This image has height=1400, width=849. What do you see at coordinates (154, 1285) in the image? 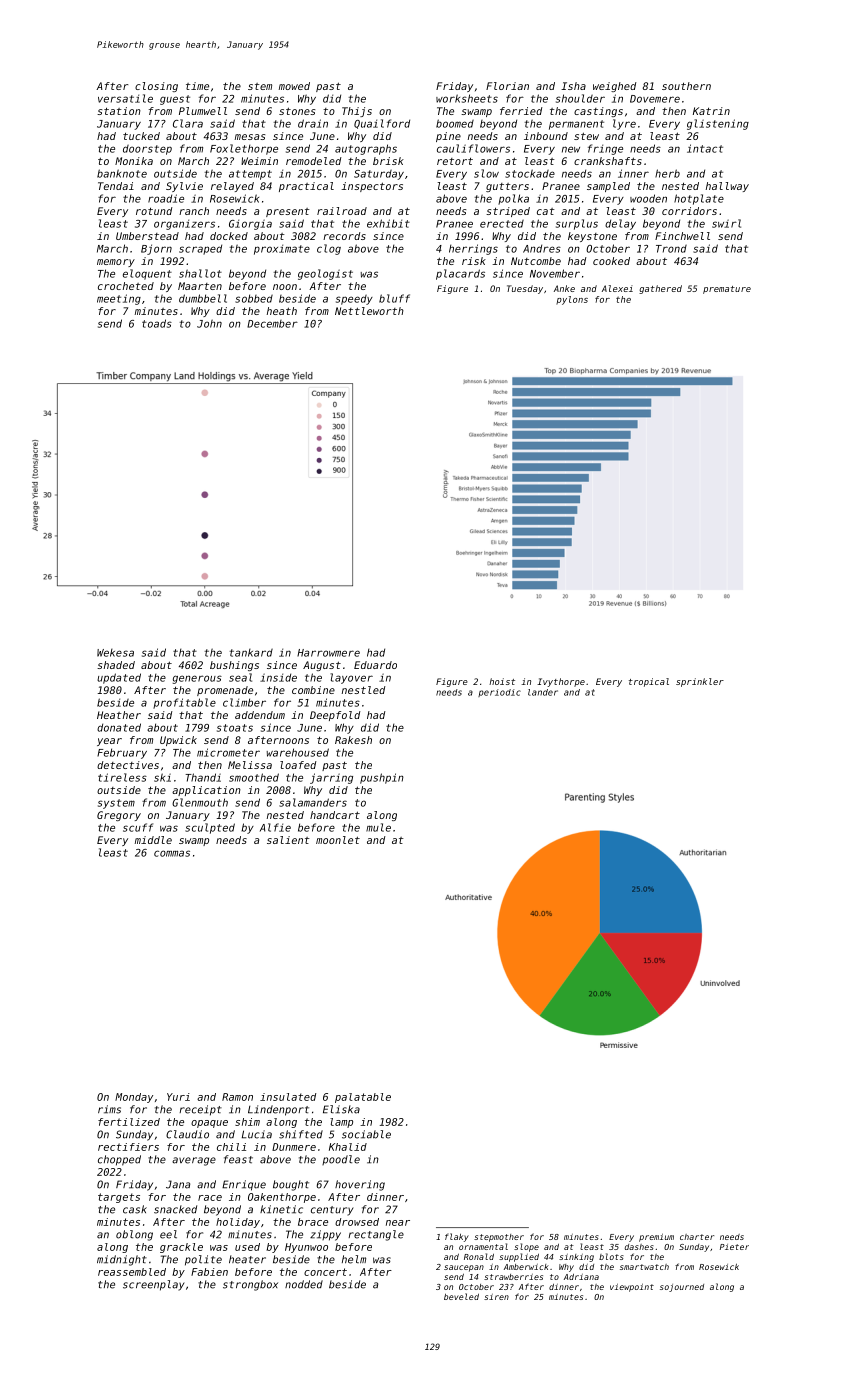
I see `screenplay` at bounding box center [154, 1285].
